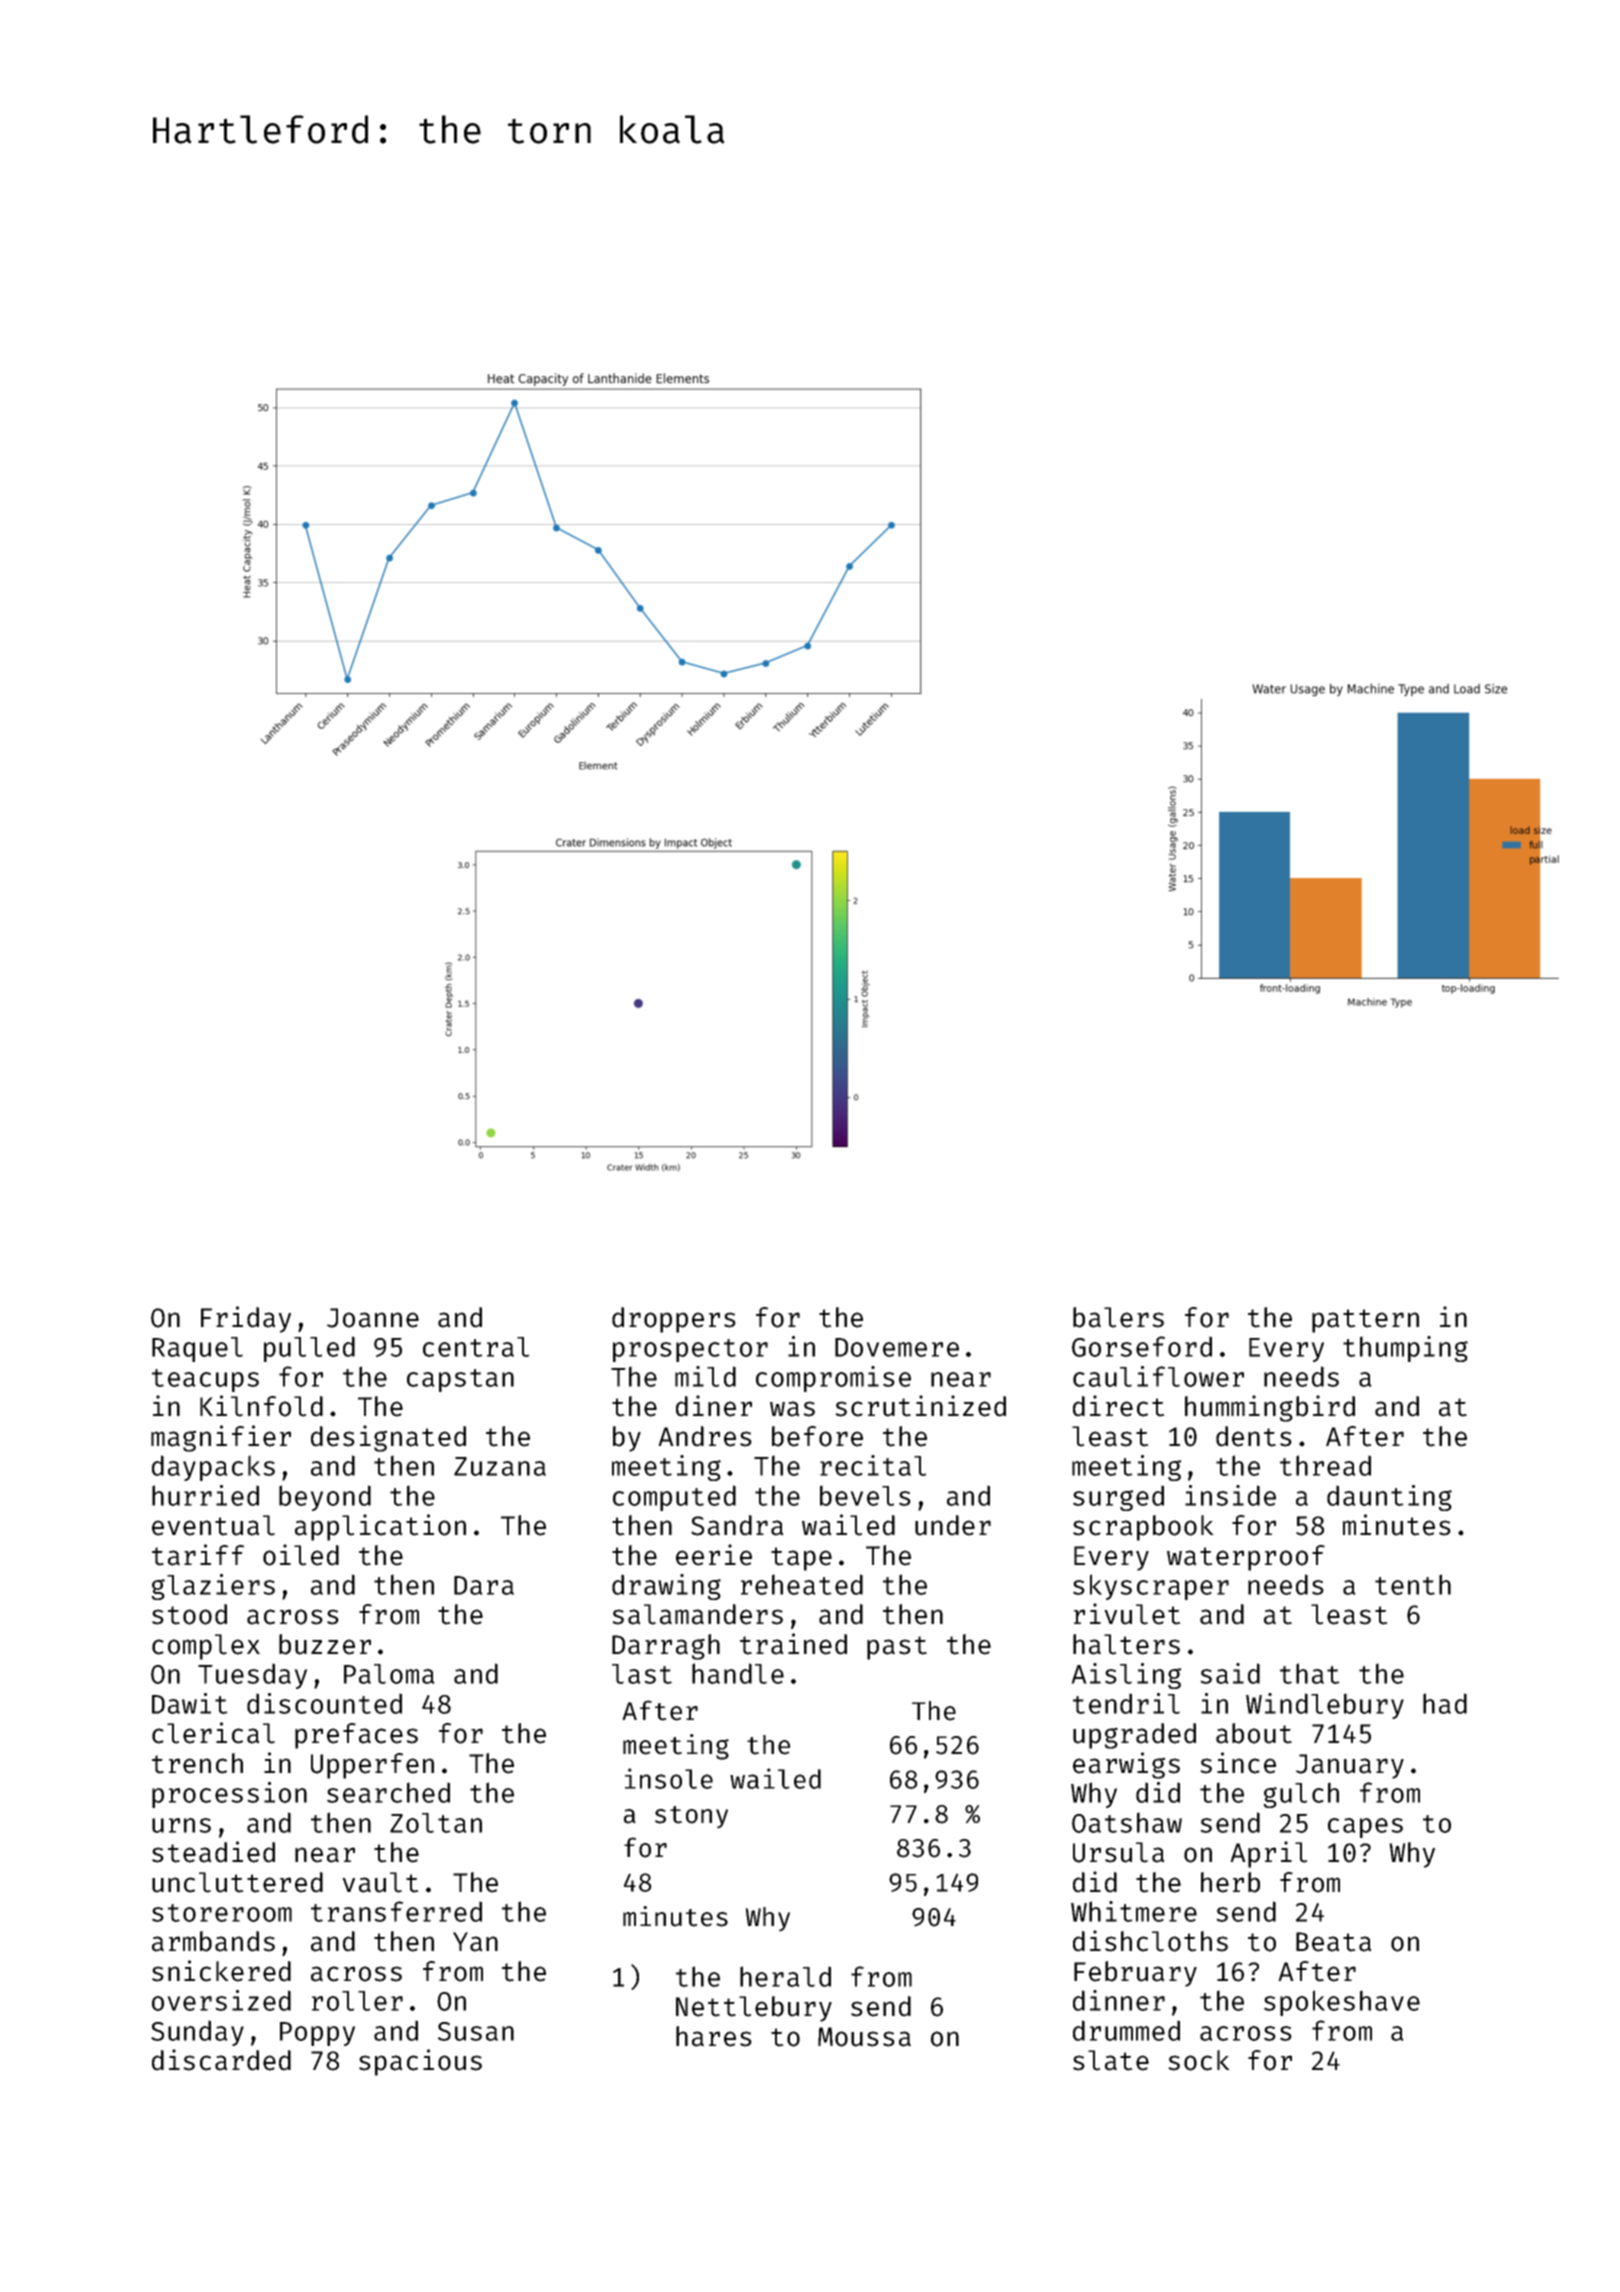 The width and height of the page is (1620, 2292). Describe the element at coordinates (476, 1347) in the page. I see `central` at that location.
